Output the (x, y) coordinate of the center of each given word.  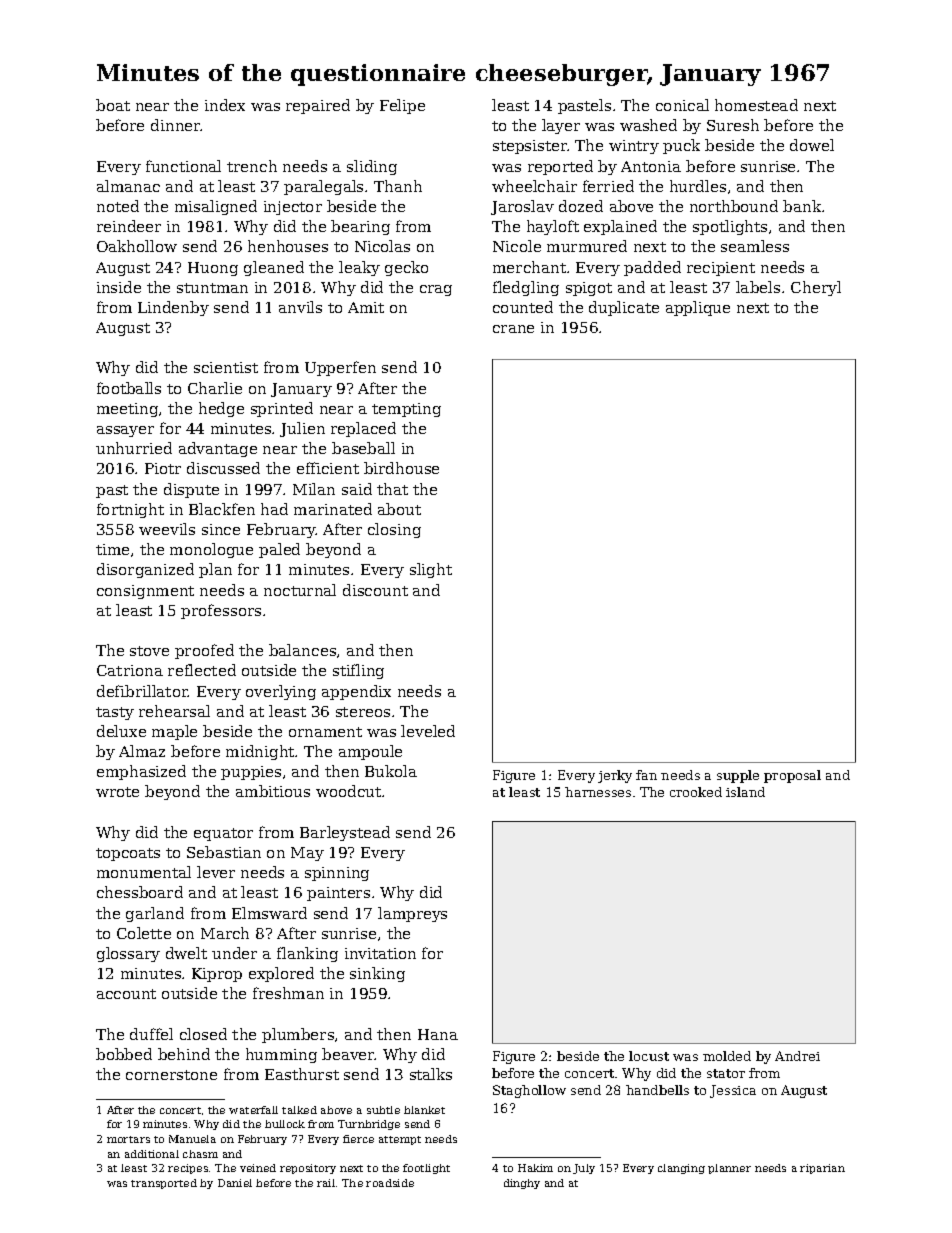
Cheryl (816, 288)
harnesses (598, 792)
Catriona (130, 670)
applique (698, 308)
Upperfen (340, 368)
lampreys (412, 914)
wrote (117, 792)
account (126, 994)
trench (252, 166)
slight (431, 570)
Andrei (797, 1056)
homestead (756, 105)
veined (258, 1168)
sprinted (282, 409)
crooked (696, 792)
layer (561, 126)
